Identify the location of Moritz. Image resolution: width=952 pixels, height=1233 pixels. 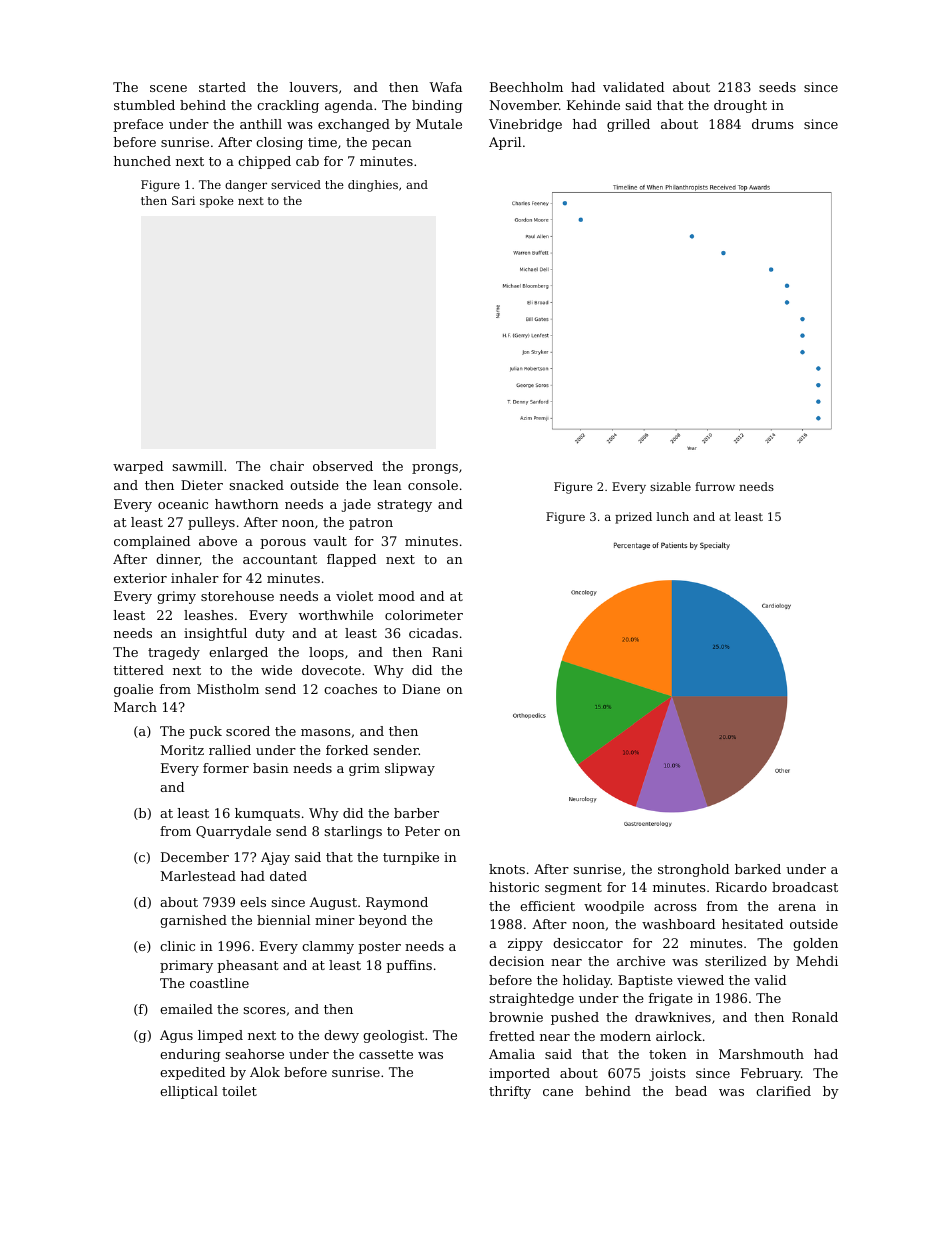
(182, 750).
